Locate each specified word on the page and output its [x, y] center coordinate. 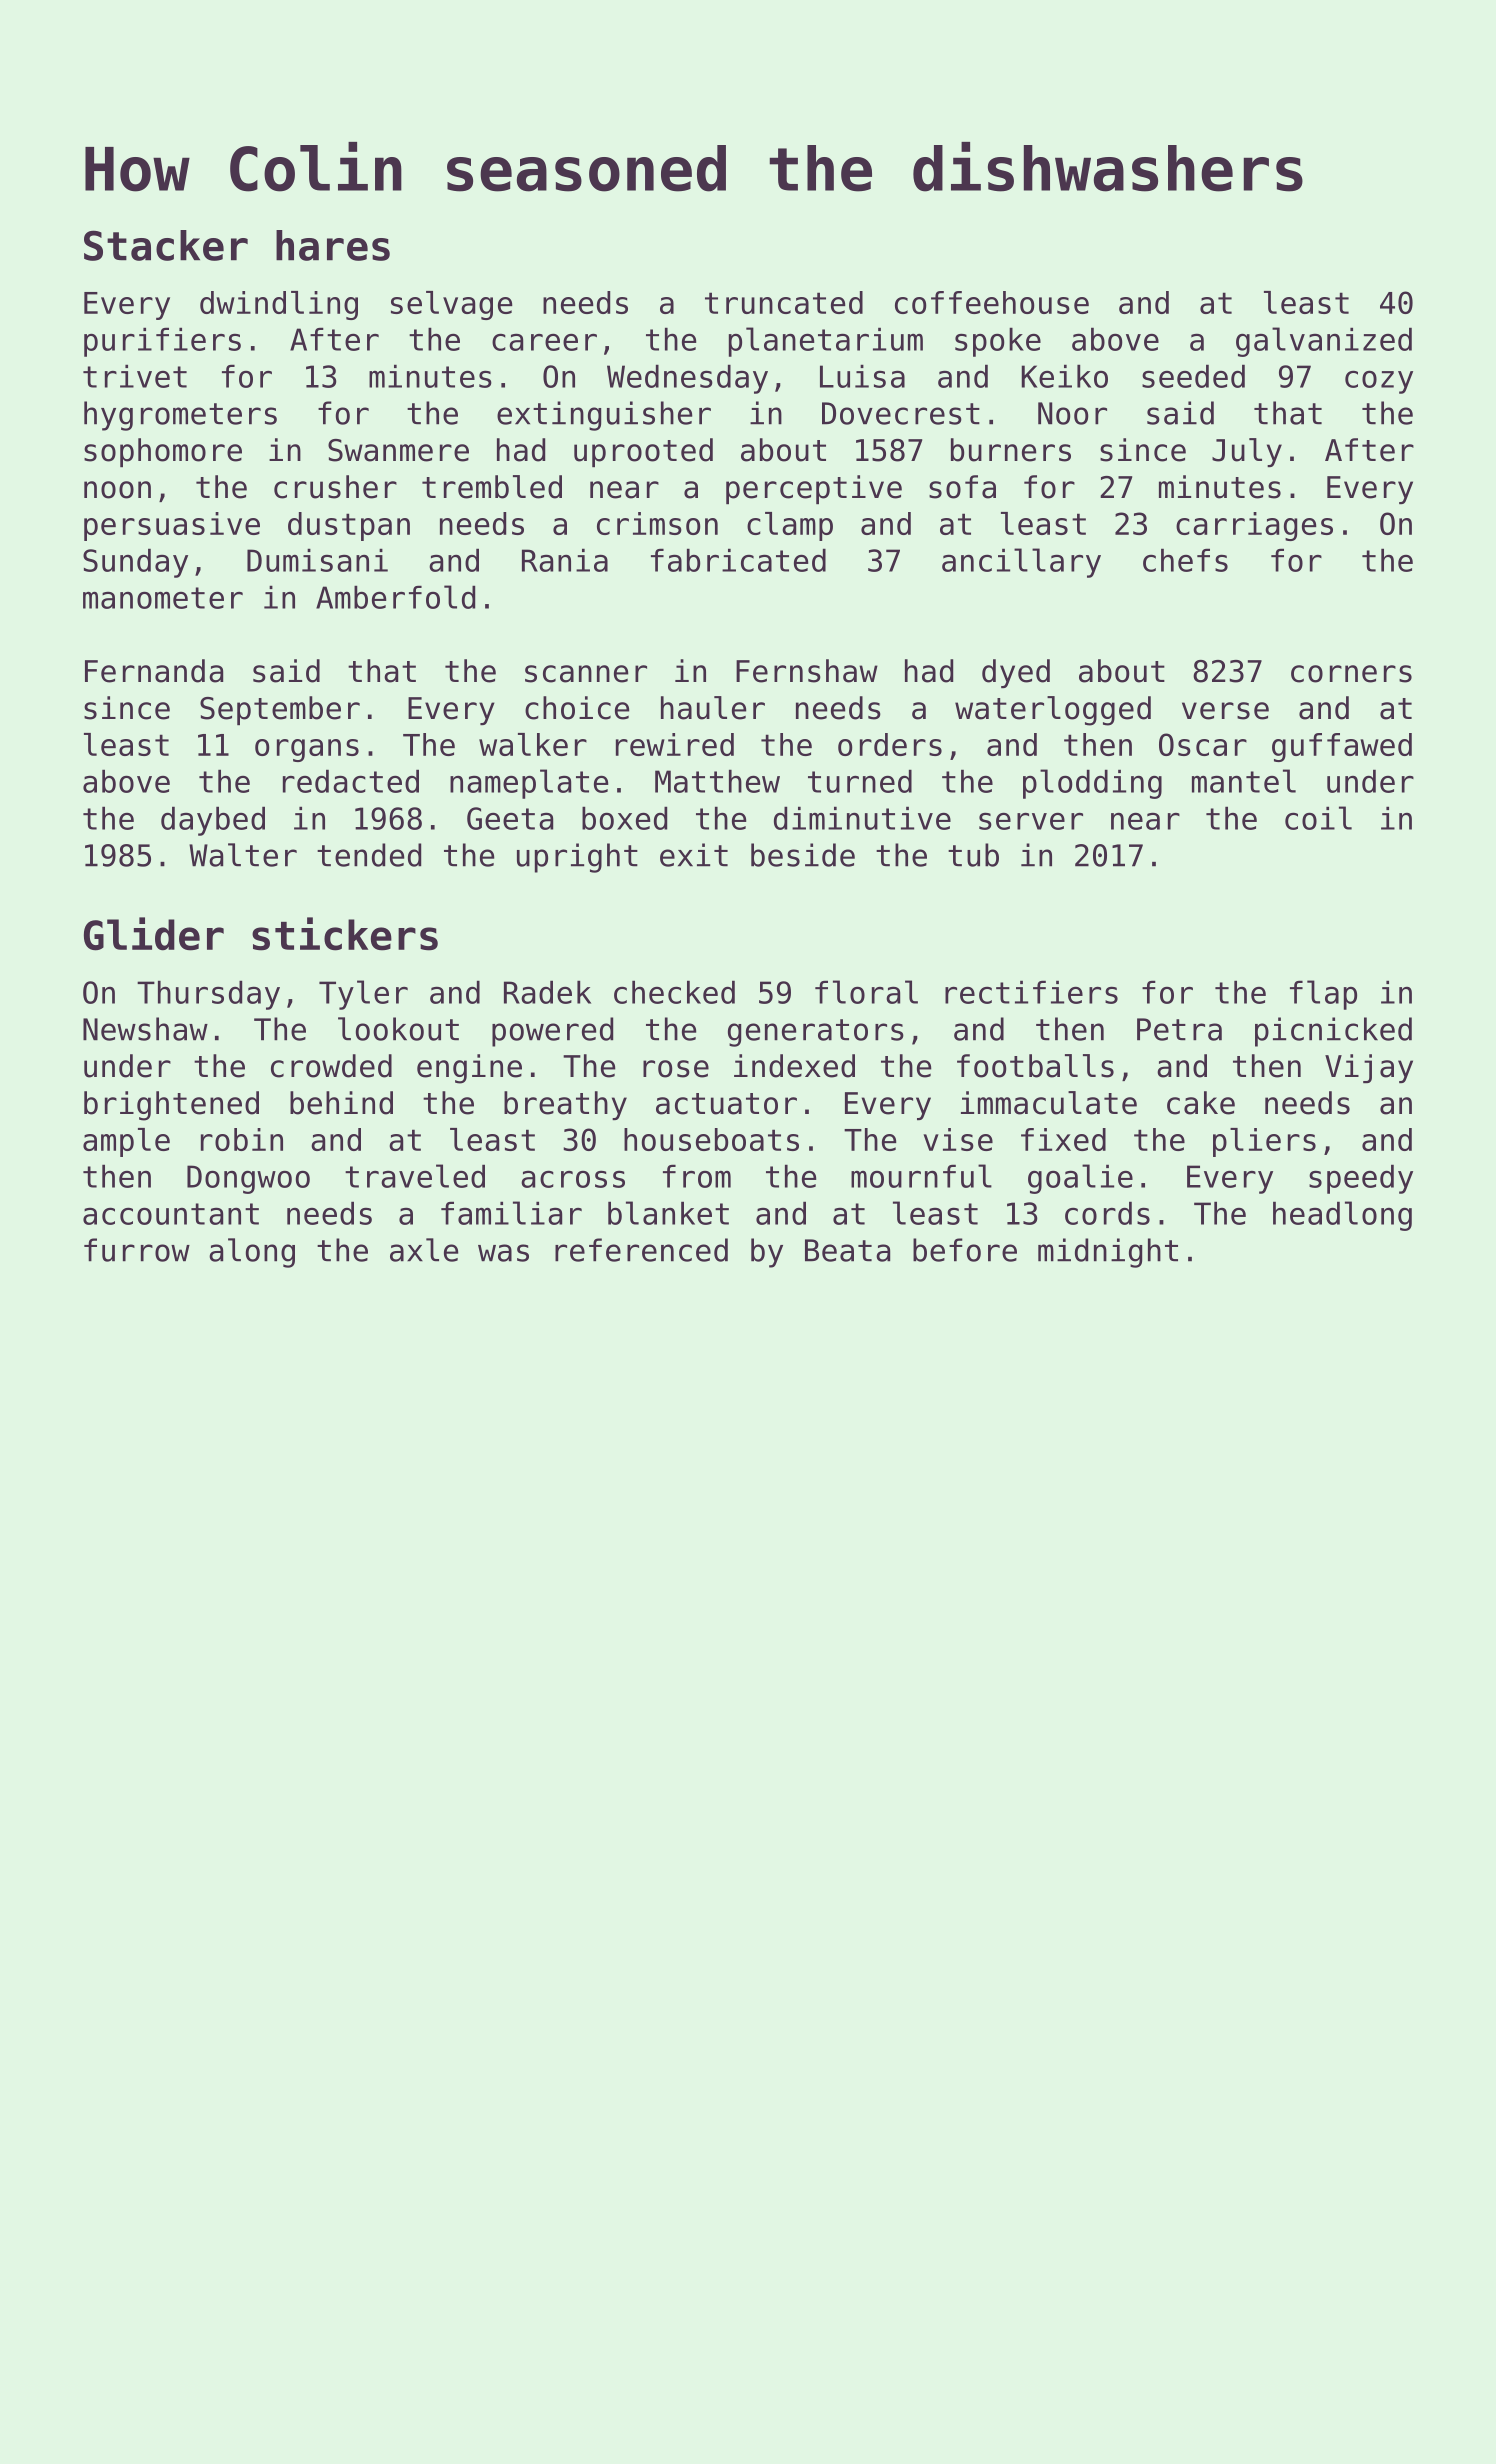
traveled [415, 1176]
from [697, 1176]
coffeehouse [992, 302]
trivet [135, 376]
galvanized [1324, 342]
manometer [163, 598]
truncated [784, 302]
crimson [657, 523]
